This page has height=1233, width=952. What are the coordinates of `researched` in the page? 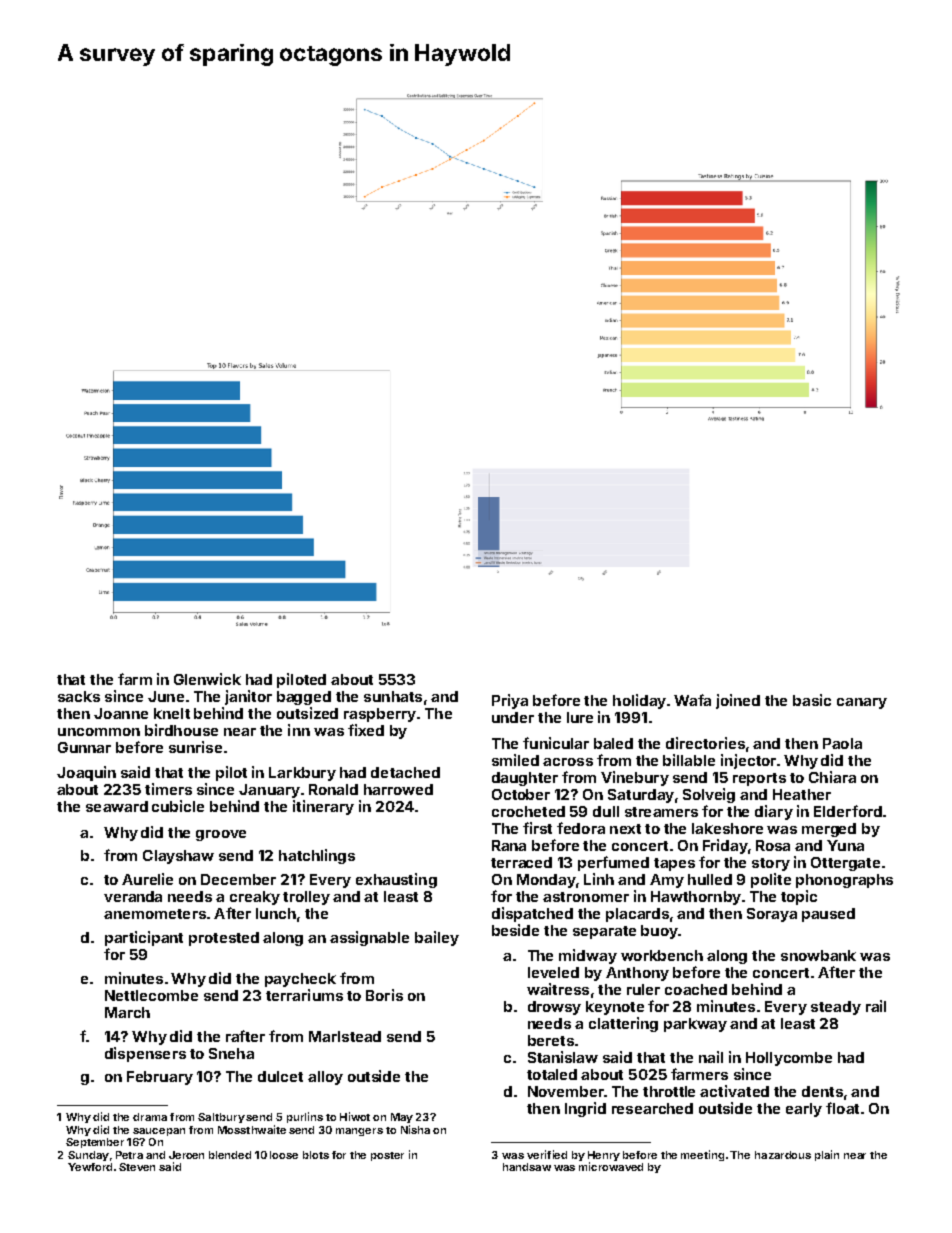 It's located at (652, 1108).
